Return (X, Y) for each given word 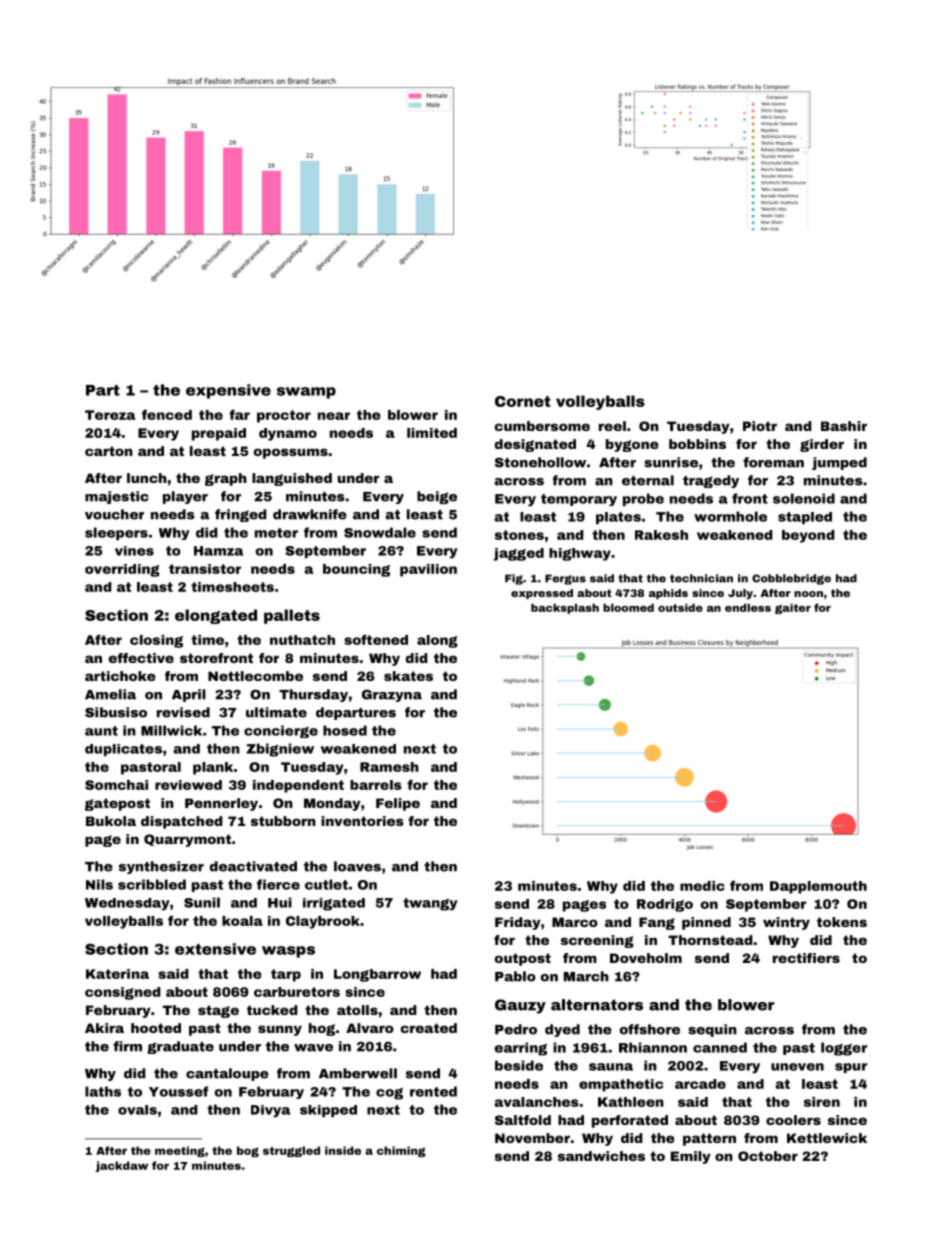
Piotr (760, 426)
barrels (376, 785)
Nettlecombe (255, 676)
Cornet (523, 401)
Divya (271, 1111)
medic (702, 886)
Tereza (110, 415)
